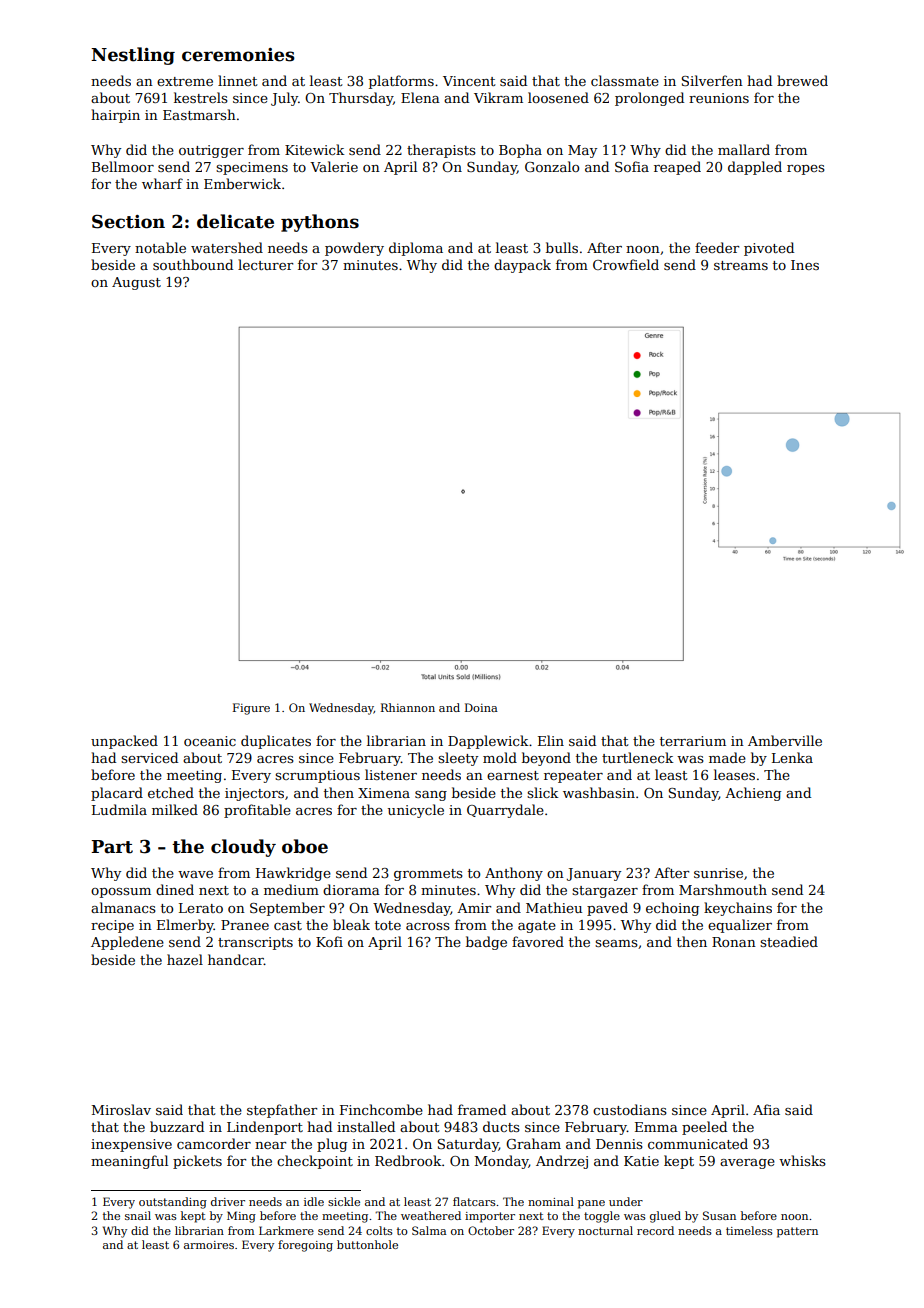 The width and height of the screenshot is (924, 1308). Describe the element at coordinates (401, 82) in the screenshot. I see `platforms` at that location.
